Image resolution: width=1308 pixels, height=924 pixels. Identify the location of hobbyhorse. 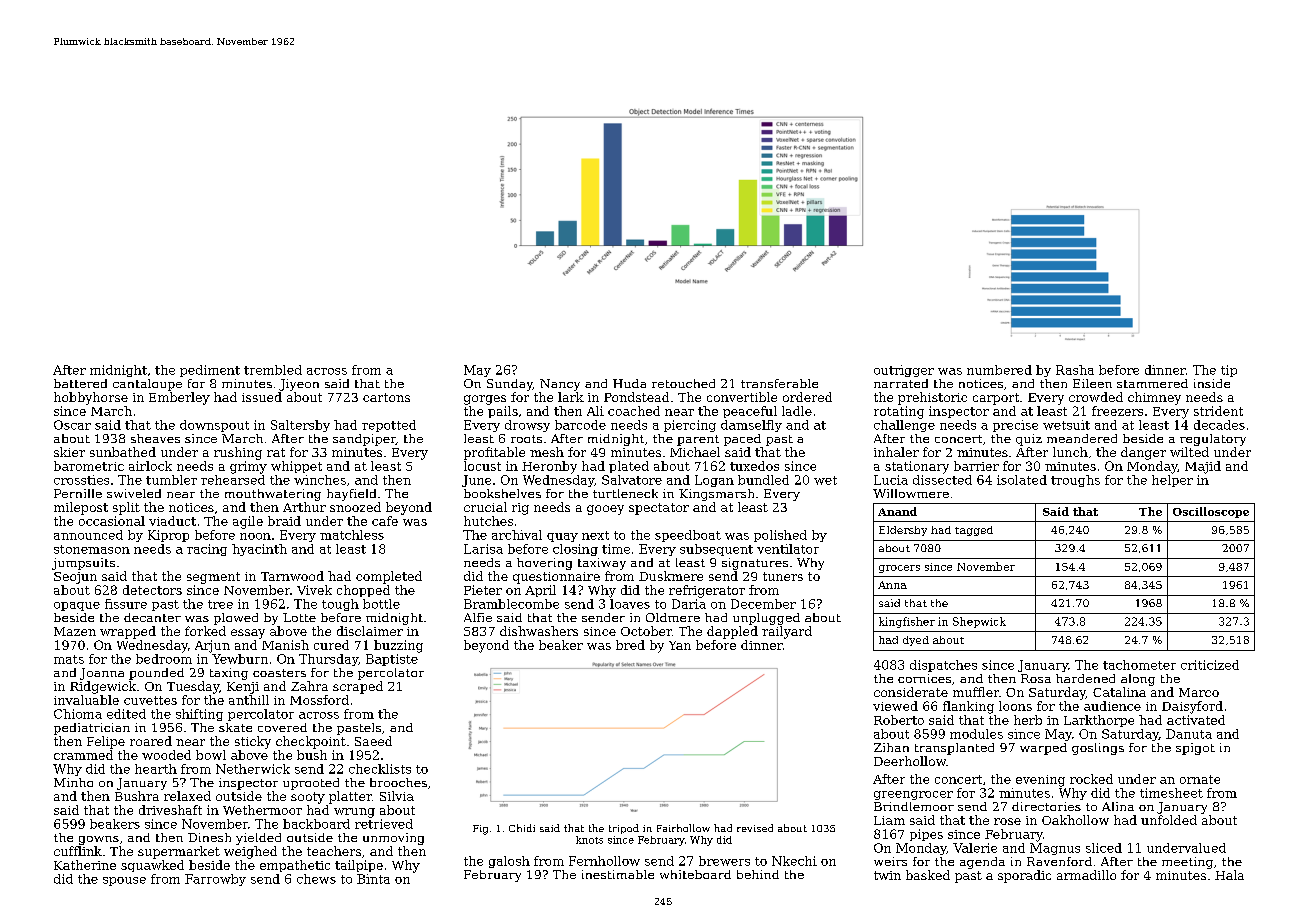
(91, 398).
